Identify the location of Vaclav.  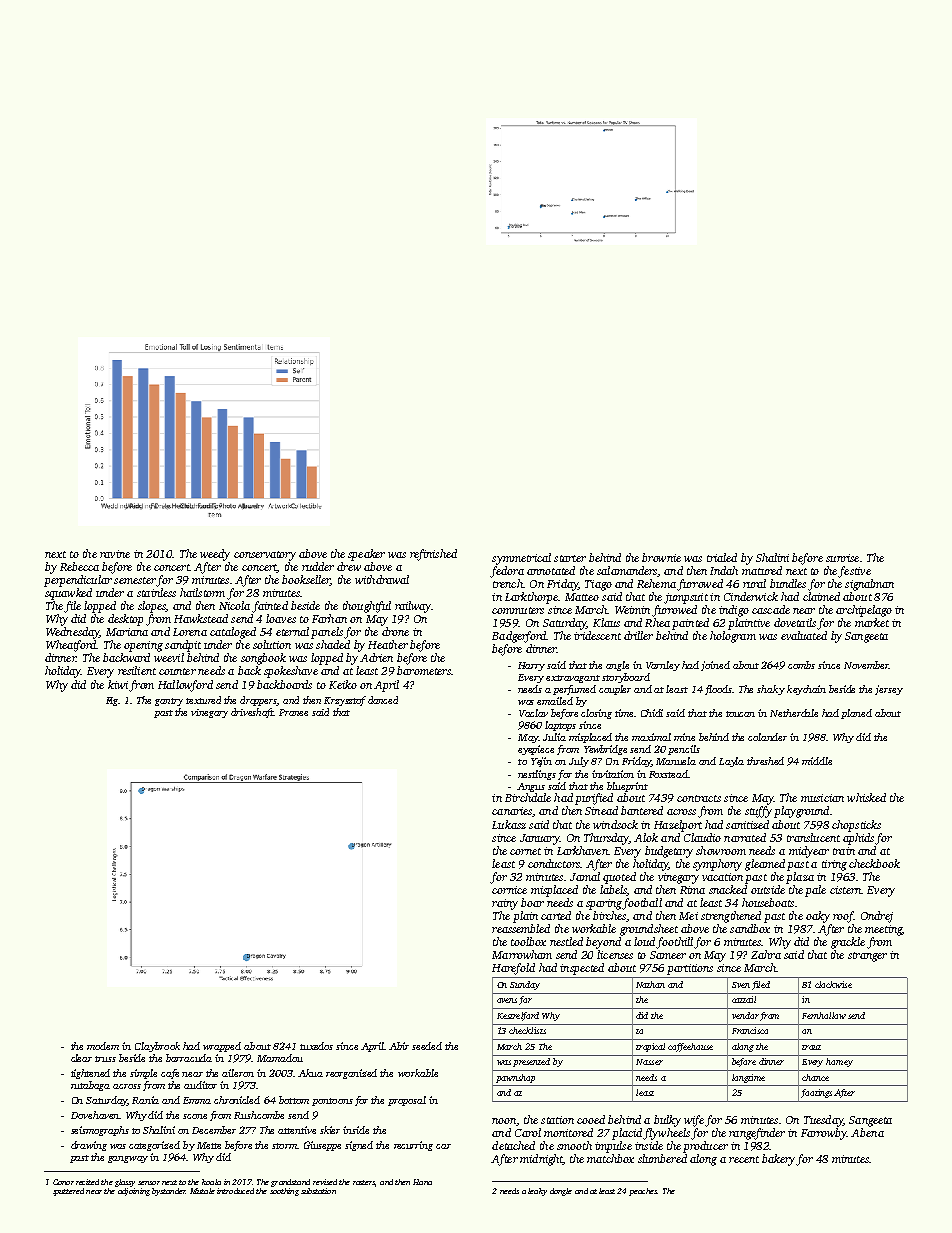
(533, 713).
